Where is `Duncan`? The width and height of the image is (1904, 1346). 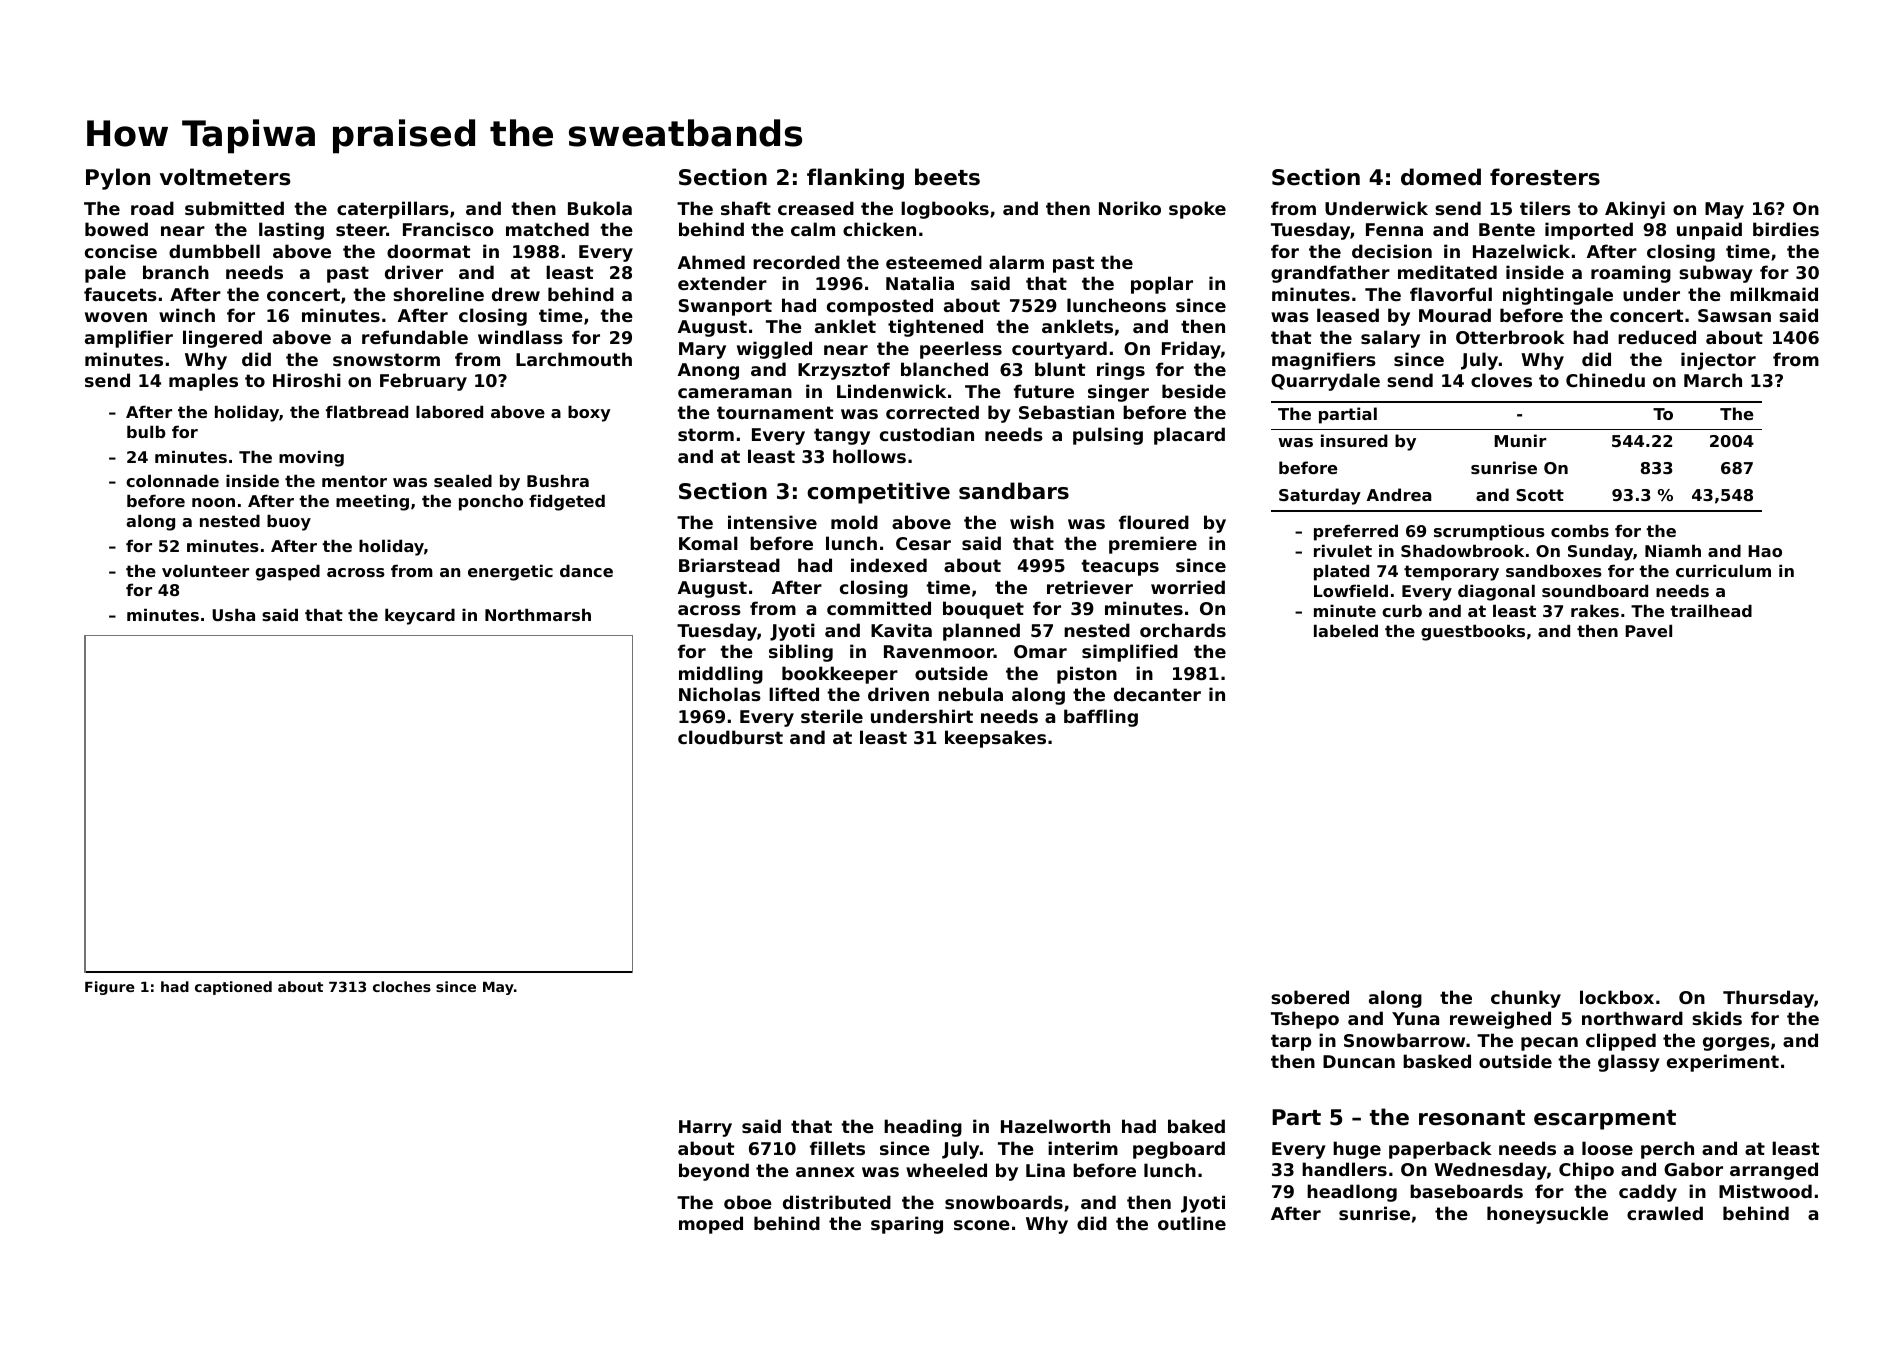
Duncan is located at coordinates (1359, 1061).
